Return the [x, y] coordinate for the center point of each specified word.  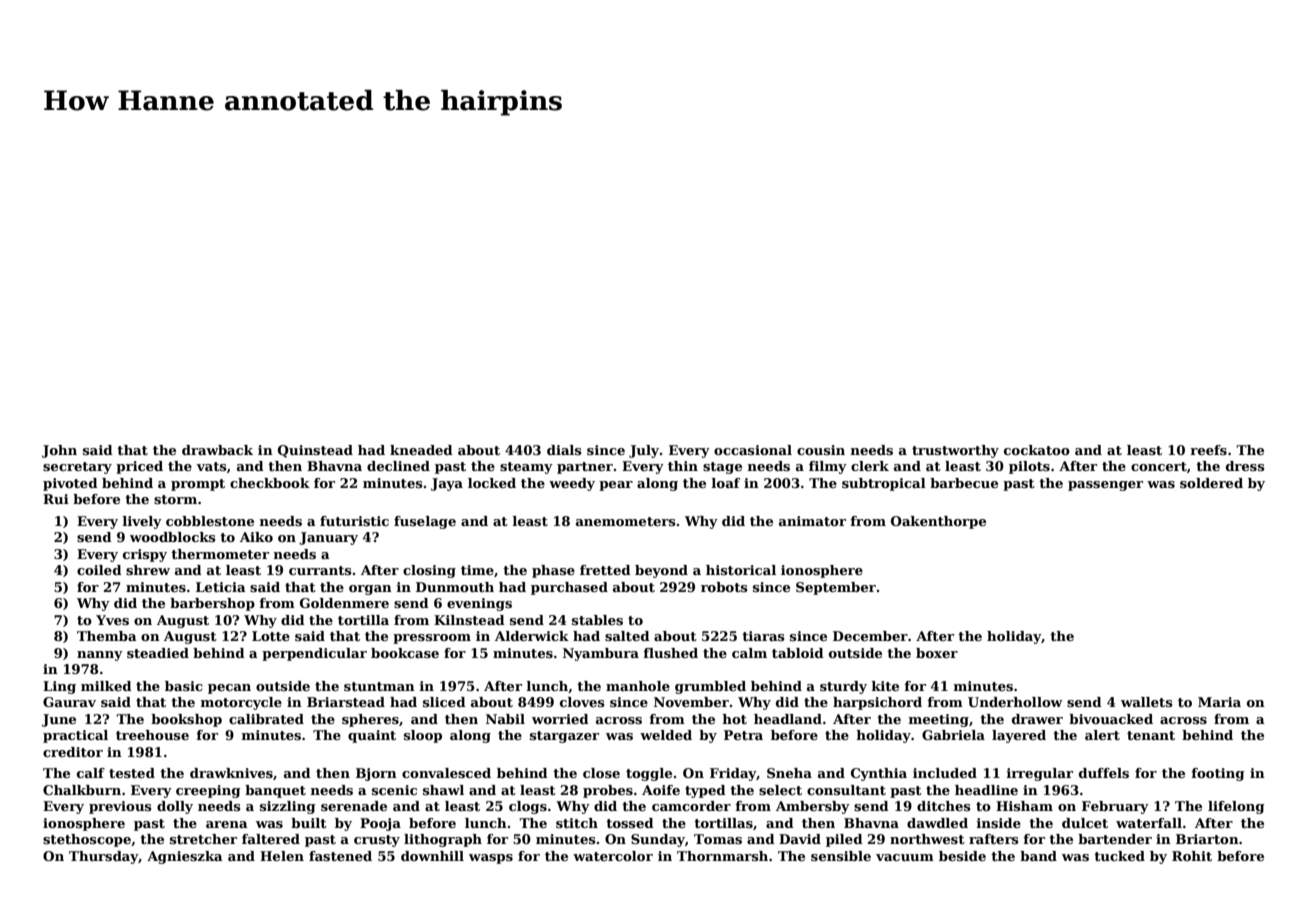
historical [741, 570]
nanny [100, 656]
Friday [733, 774]
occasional [753, 450]
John [59, 451]
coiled [99, 570]
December [870, 636]
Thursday [103, 857]
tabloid [798, 653]
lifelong [1236, 807]
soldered [1211, 483]
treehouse [152, 735]
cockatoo [1037, 450]
